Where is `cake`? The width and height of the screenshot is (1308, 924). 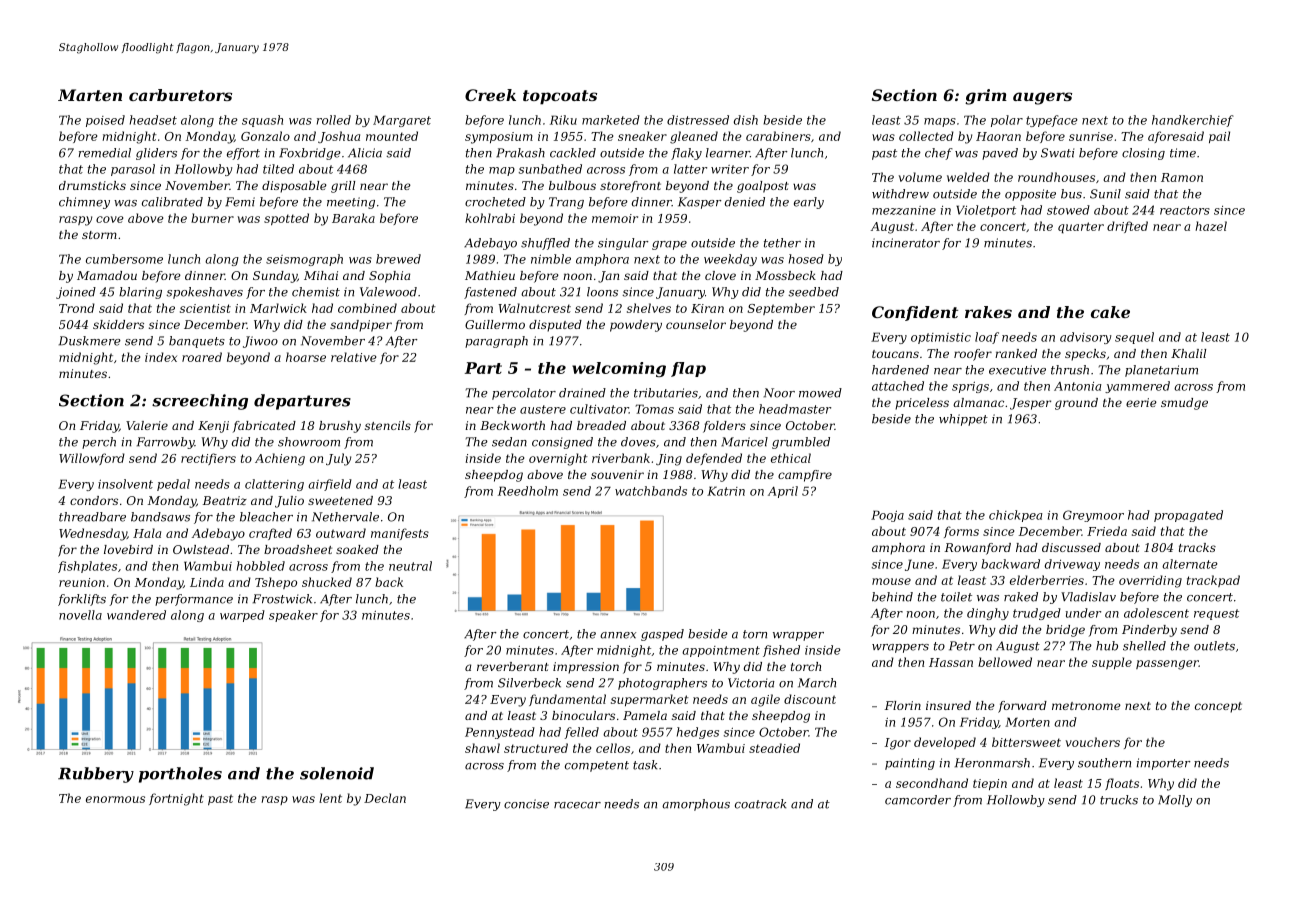
cake is located at coordinates (1110, 312).
